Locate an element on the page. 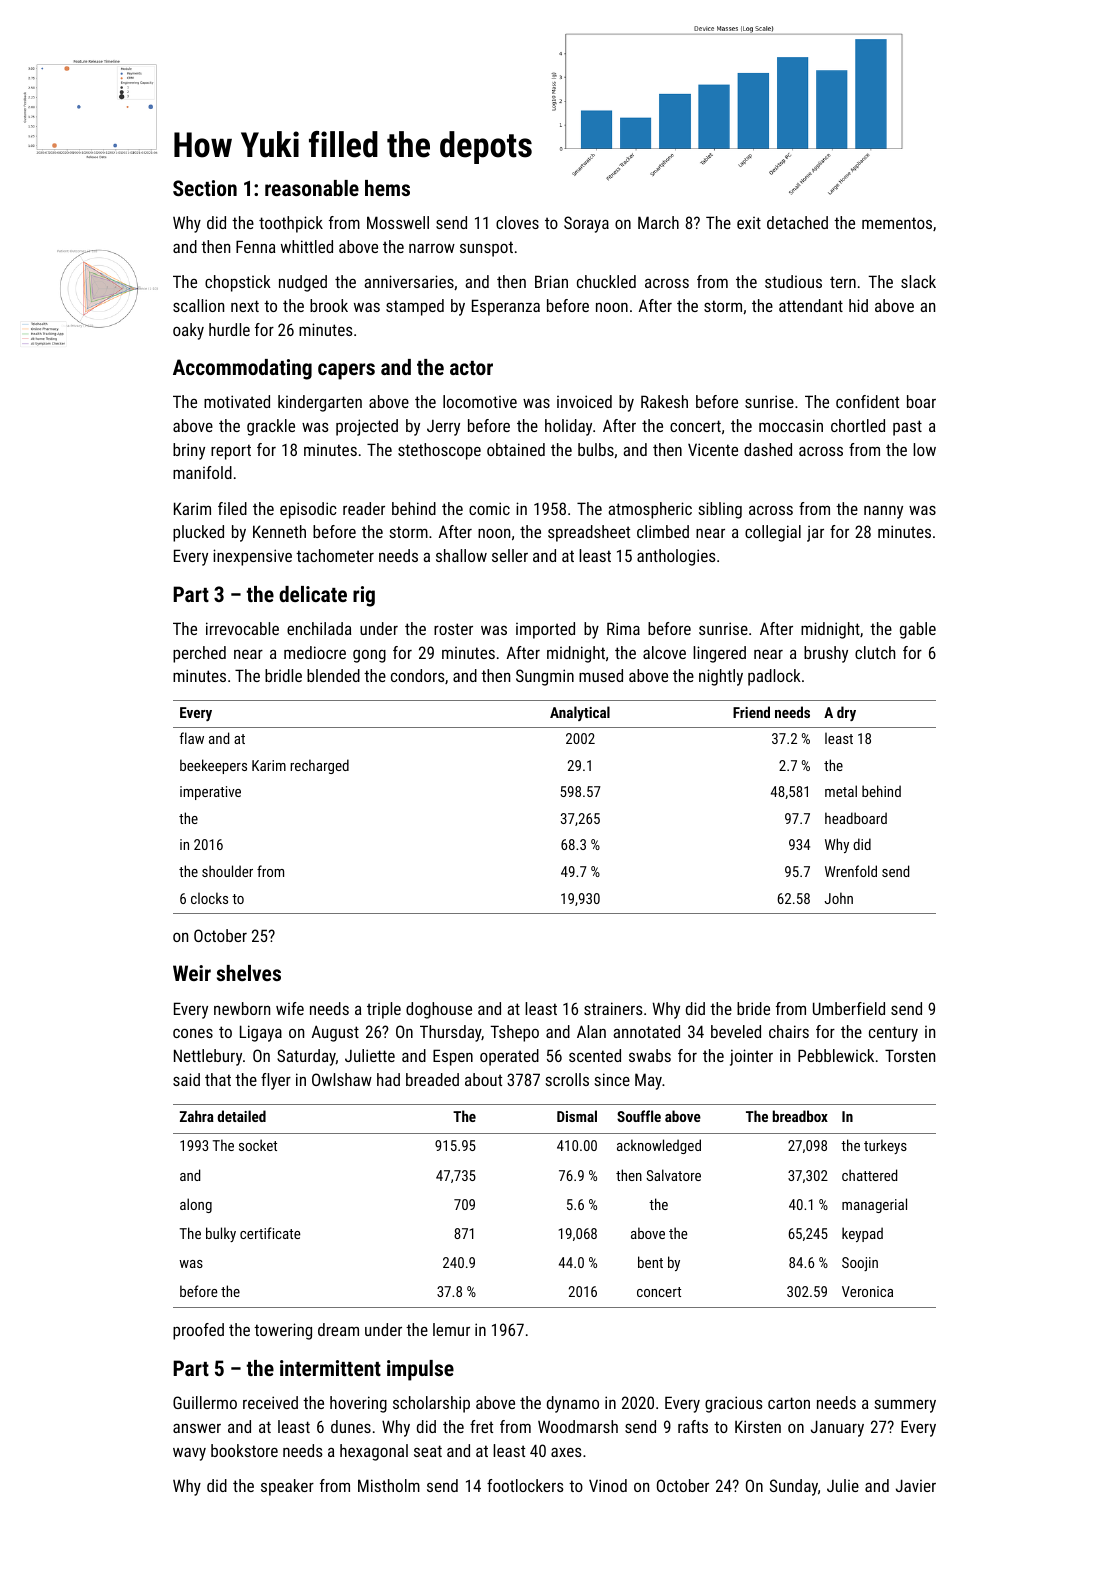 This document has width=1109, height=1576. shallow is located at coordinates (461, 555).
